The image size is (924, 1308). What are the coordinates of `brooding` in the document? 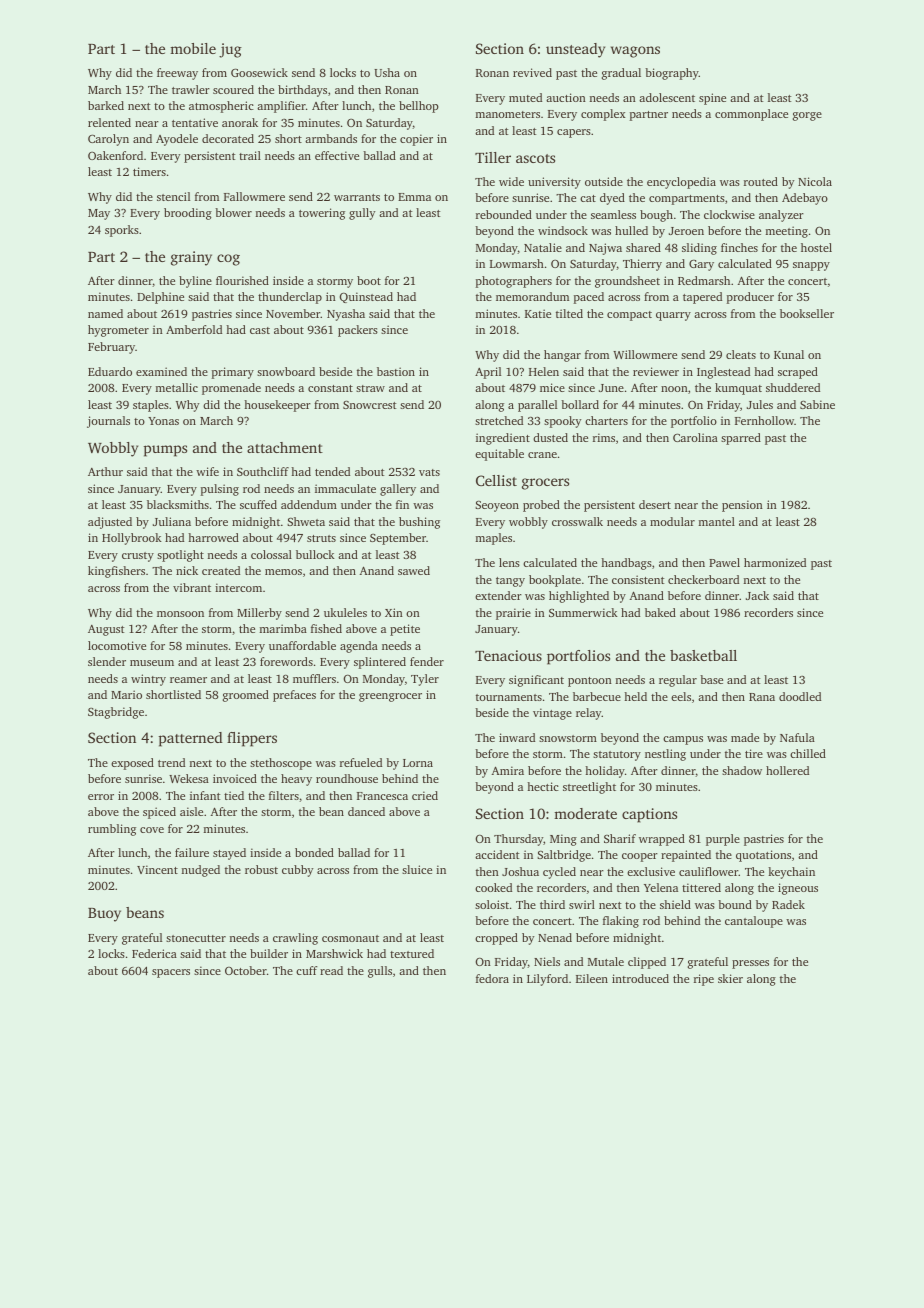 It's located at (188, 214).
